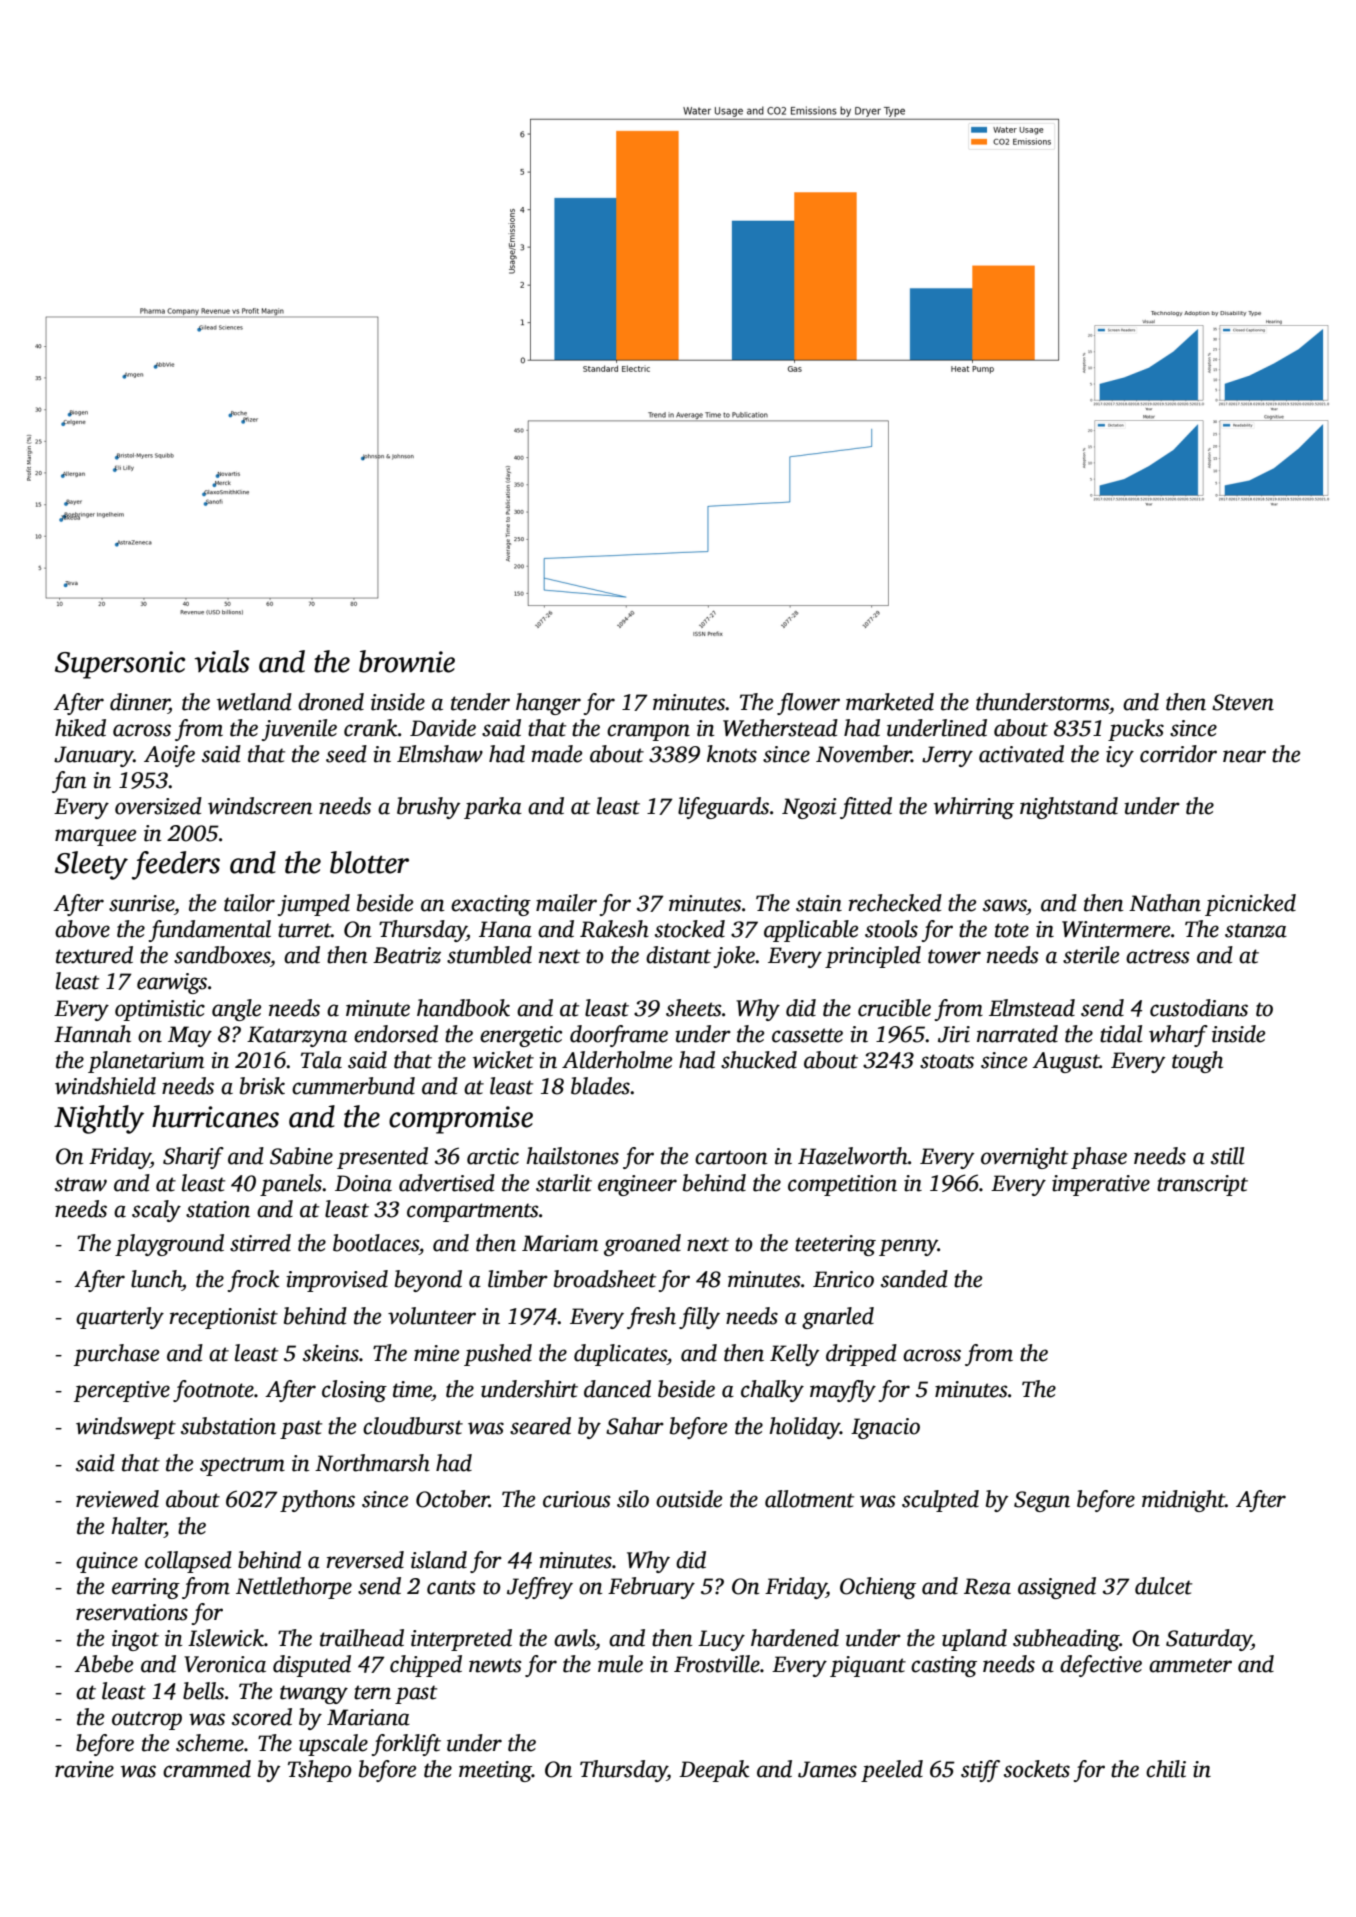 This page has height=1917, width=1356. I want to click on ravine, so click(84, 1769).
